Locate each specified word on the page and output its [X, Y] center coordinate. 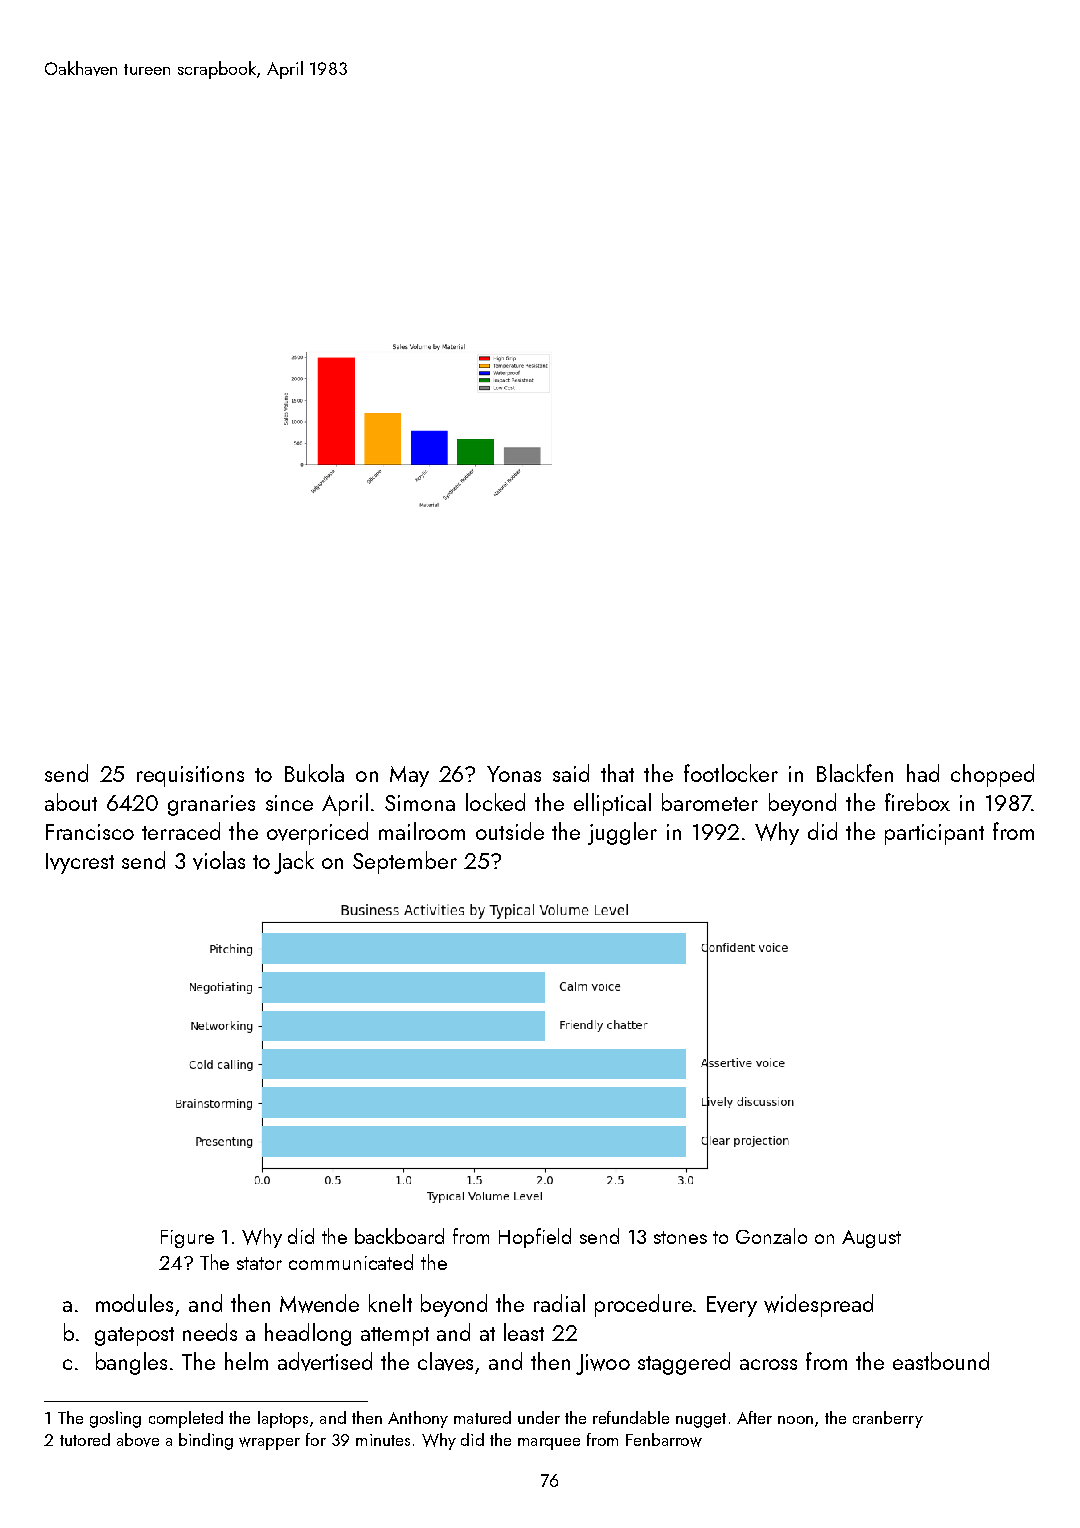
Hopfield [535, 1238]
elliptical [612, 804]
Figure [187, 1239]
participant [934, 834]
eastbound [941, 1361]
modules [134, 1303]
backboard [399, 1236]
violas [219, 860]
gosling [115, 1419]
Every [732, 1306]
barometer [710, 802]
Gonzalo [771, 1236]
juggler [622, 833]
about [71, 802]
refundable [631, 1417]
